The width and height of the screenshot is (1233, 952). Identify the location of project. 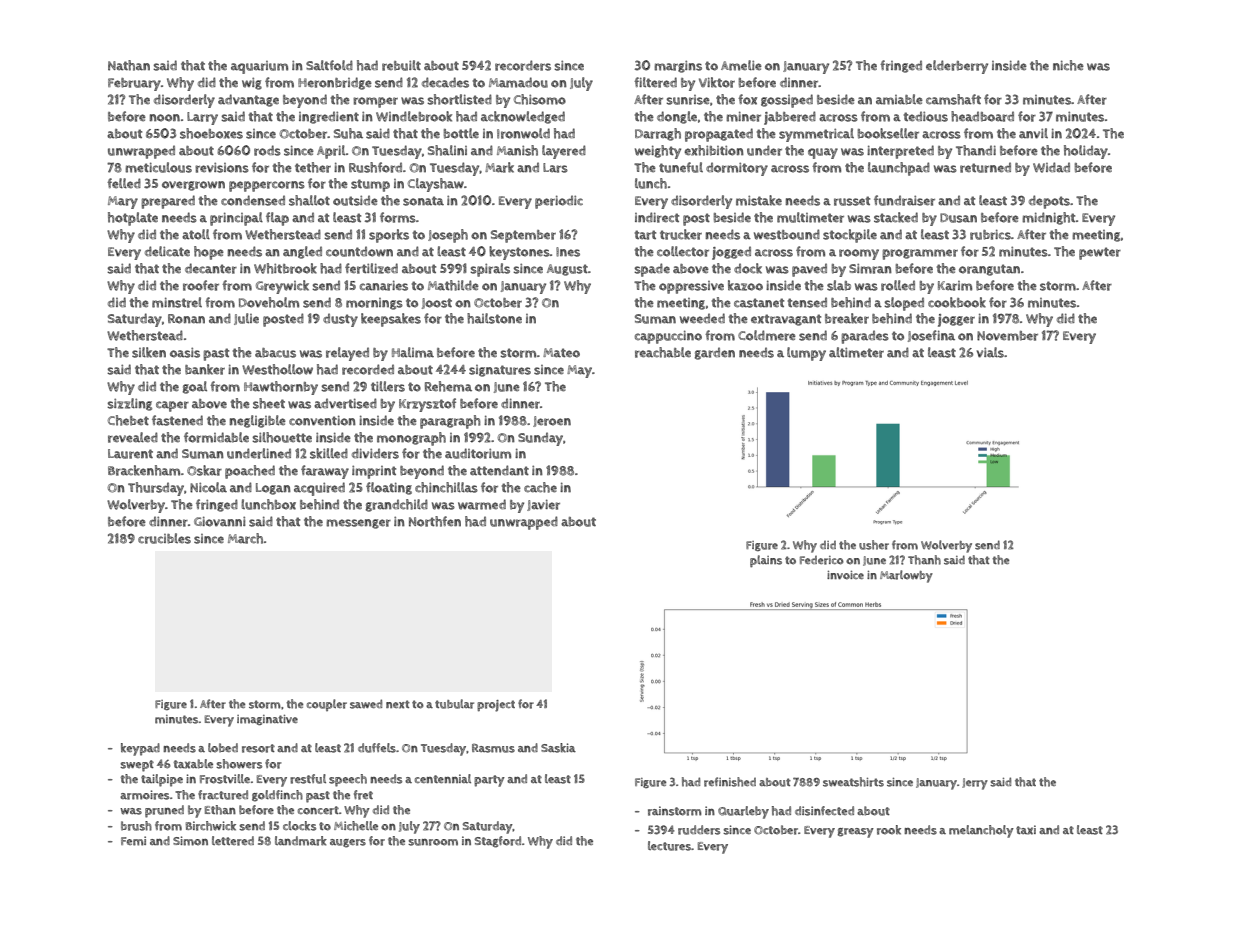
(496, 706).
